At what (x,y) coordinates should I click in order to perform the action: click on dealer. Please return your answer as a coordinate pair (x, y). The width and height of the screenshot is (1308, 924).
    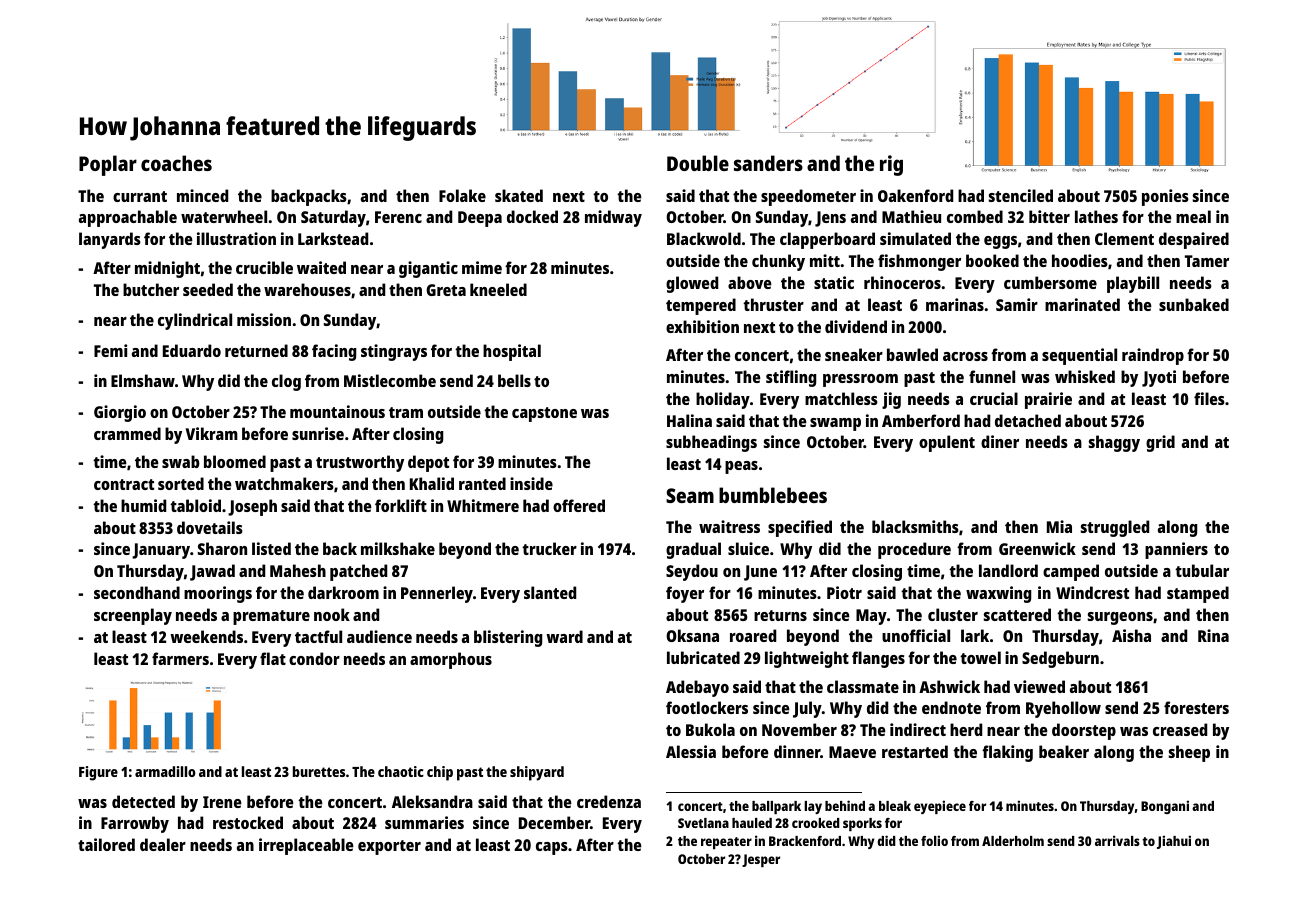
    Looking at the image, I should click on (163, 844).
